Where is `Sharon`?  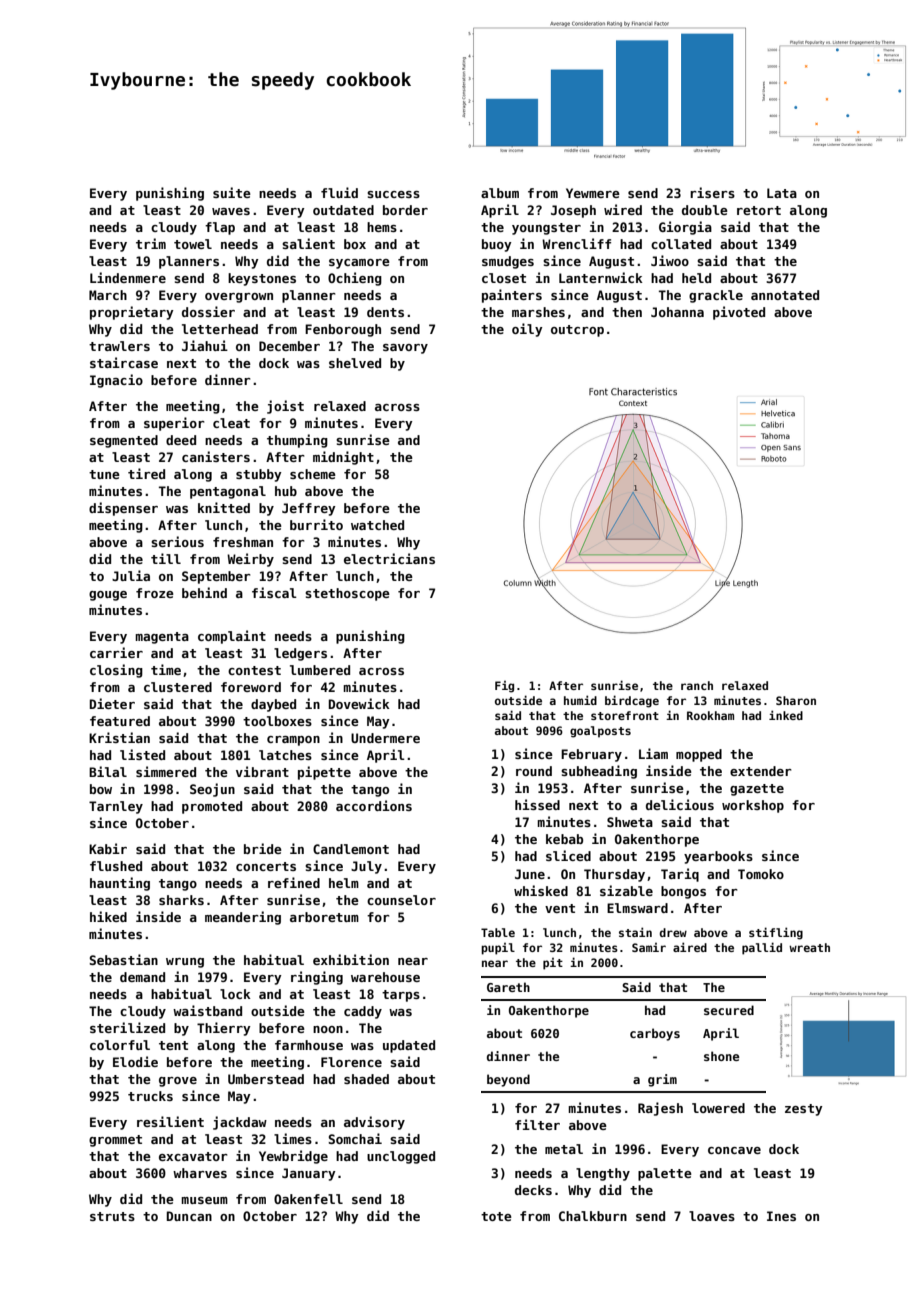 Sharon is located at coordinates (796, 700).
